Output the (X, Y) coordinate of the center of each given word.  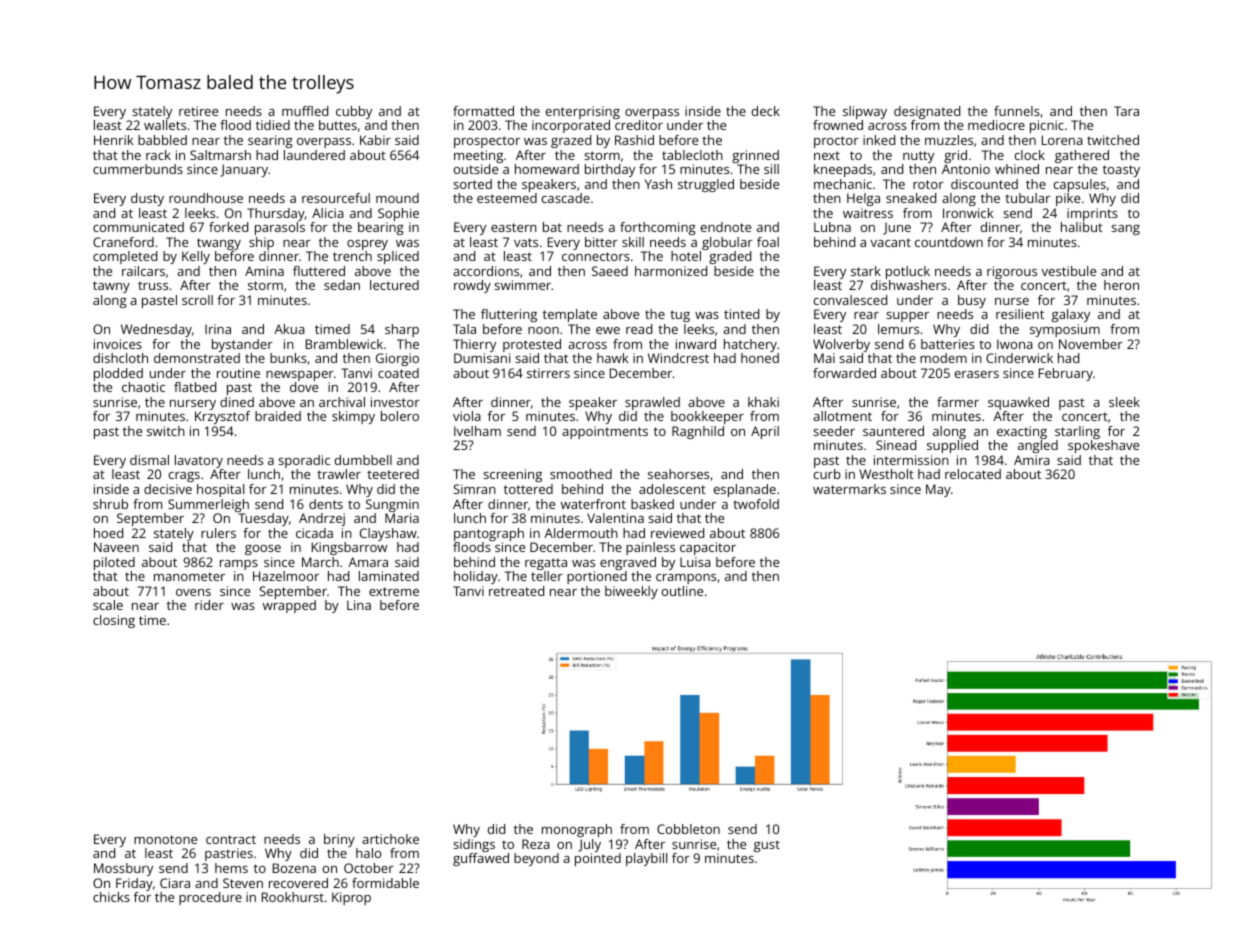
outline (682, 591)
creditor (639, 125)
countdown (949, 242)
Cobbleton (688, 829)
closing (114, 621)
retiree (198, 111)
